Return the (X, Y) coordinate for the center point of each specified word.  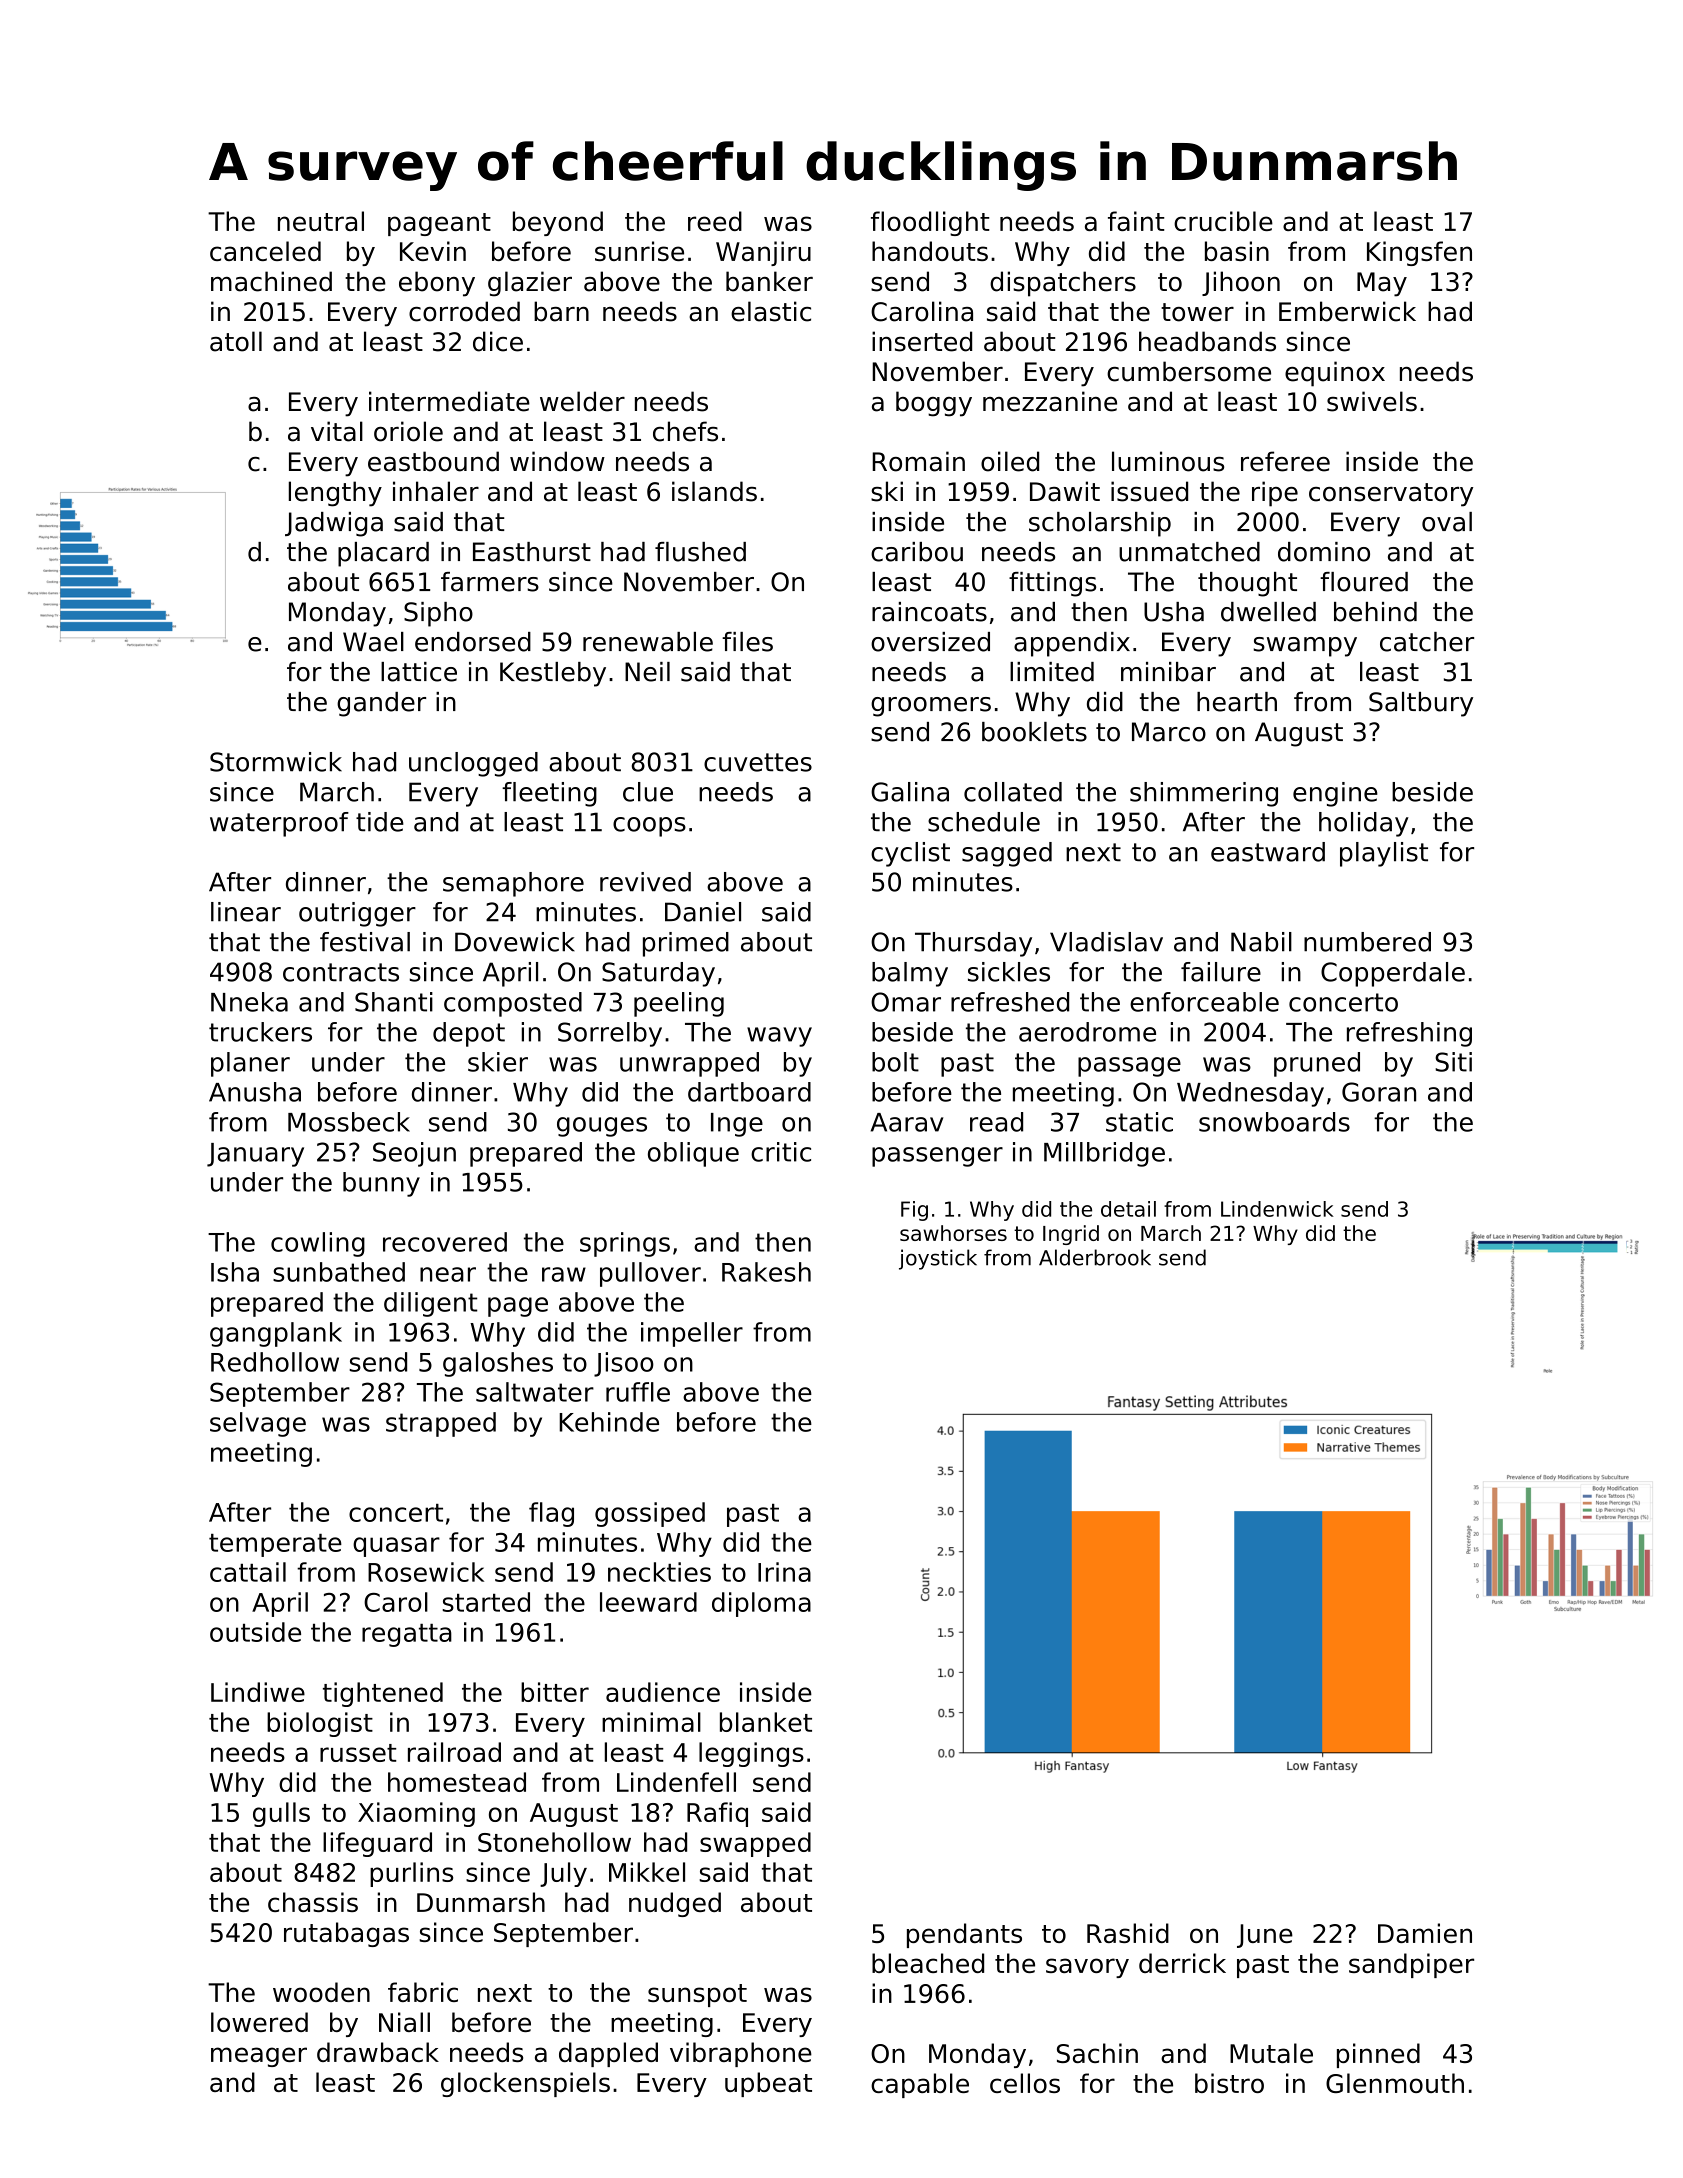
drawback (378, 2052)
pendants (964, 1935)
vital (337, 431)
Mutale (1271, 2053)
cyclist (910, 854)
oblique (693, 1154)
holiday (1364, 824)
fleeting (549, 794)
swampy (1305, 647)
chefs (685, 431)
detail (1128, 1209)
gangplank (276, 1334)
